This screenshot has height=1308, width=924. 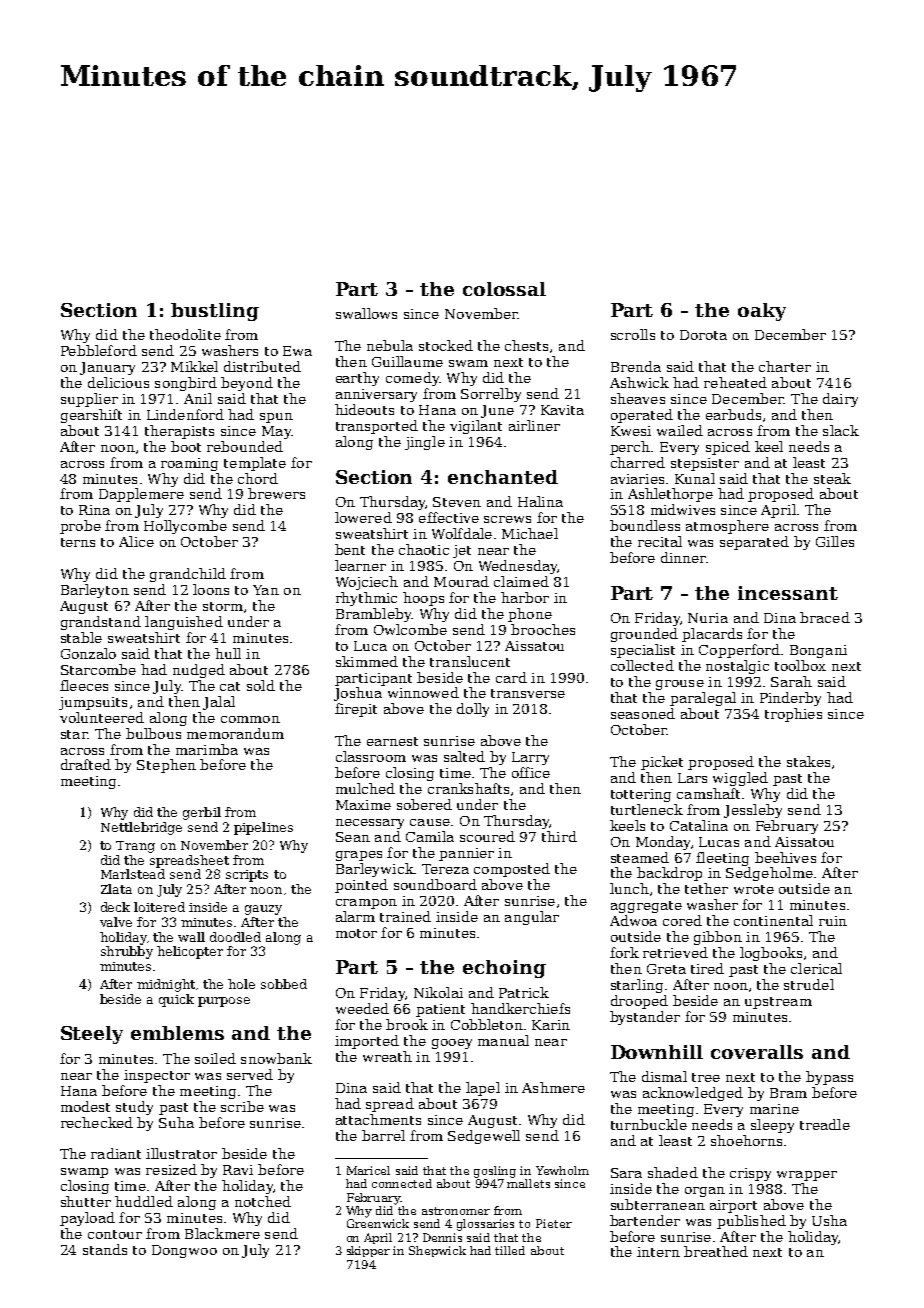 I want to click on beyond, so click(x=247, y=384).
